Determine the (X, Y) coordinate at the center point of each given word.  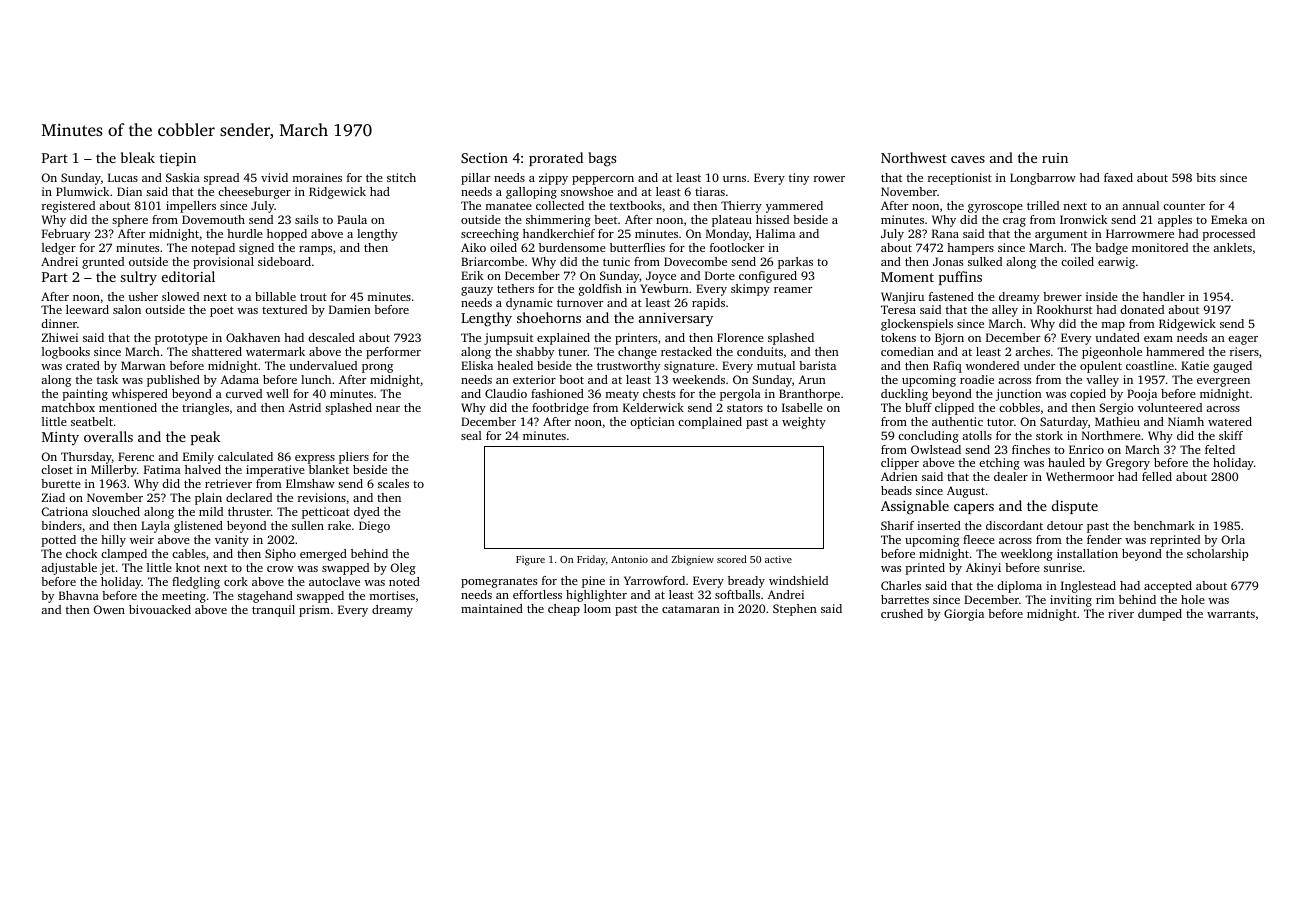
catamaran (691, 609)
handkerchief (559, 233)
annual (1140, 205)
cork (236, 581)
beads (896, 490)
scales (393, 483)
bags (602, 159)
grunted (103, 263)
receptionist (960, 179)
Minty (60, 438)
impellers (191, 207)
